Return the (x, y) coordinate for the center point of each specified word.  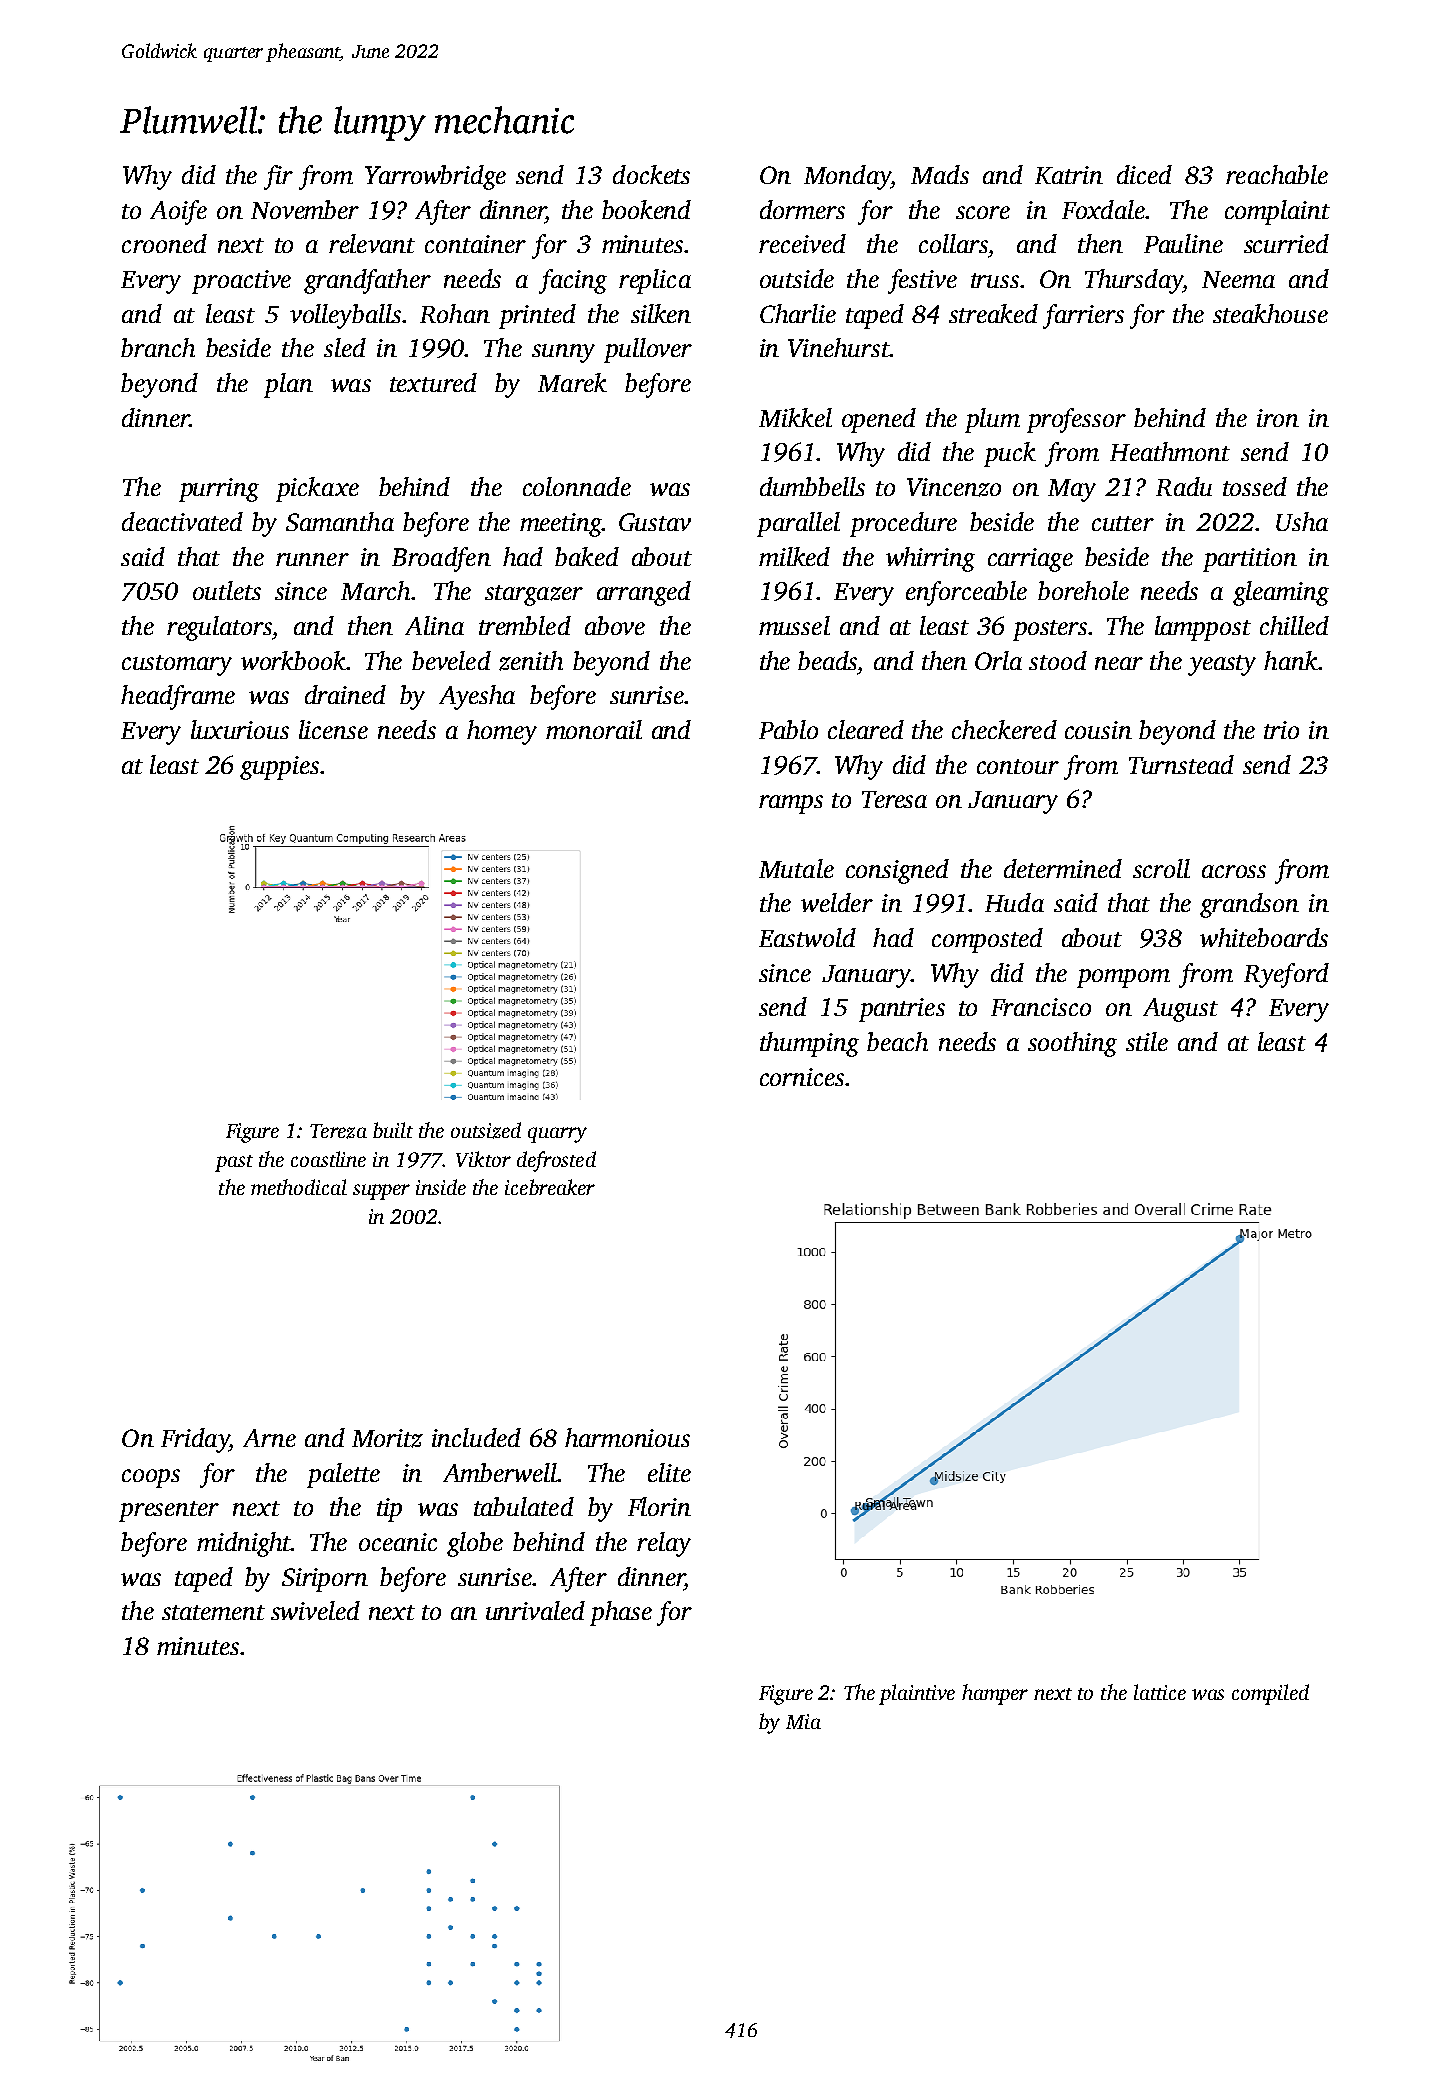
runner (312, 559)
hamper (995, 1694)
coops (151, 1478)
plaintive (917, 1694)
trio (1281, 730)
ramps (791, 804)
